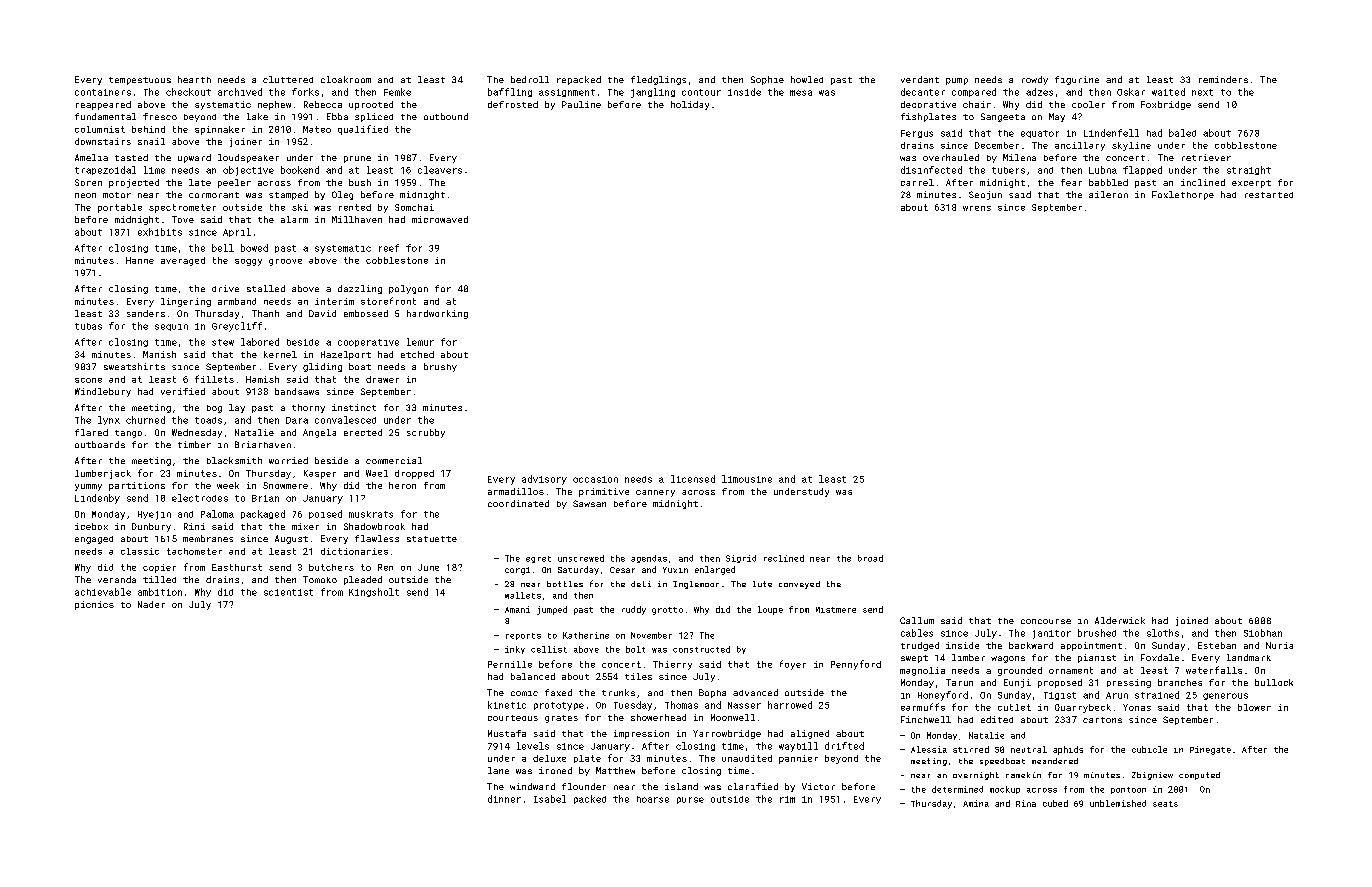  Describe the element at coordinates (237, 327) in the screenshot. I see `Greycliff` at that location.
